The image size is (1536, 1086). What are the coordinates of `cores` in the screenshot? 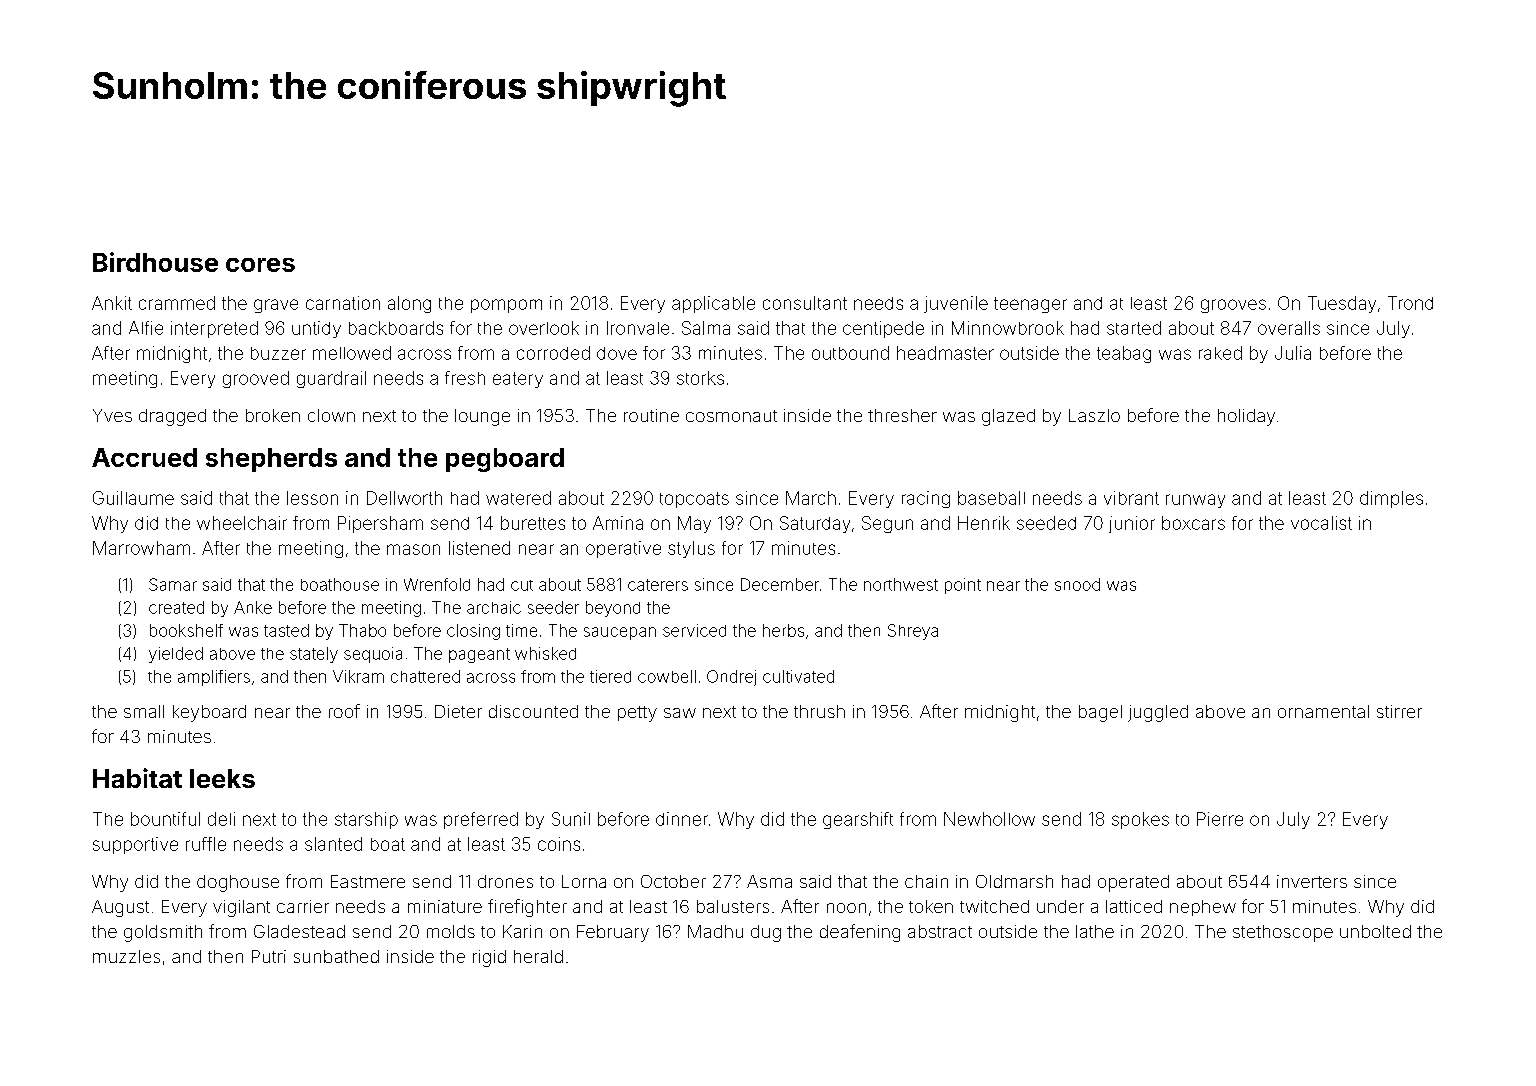 It's located at (260, 265).
